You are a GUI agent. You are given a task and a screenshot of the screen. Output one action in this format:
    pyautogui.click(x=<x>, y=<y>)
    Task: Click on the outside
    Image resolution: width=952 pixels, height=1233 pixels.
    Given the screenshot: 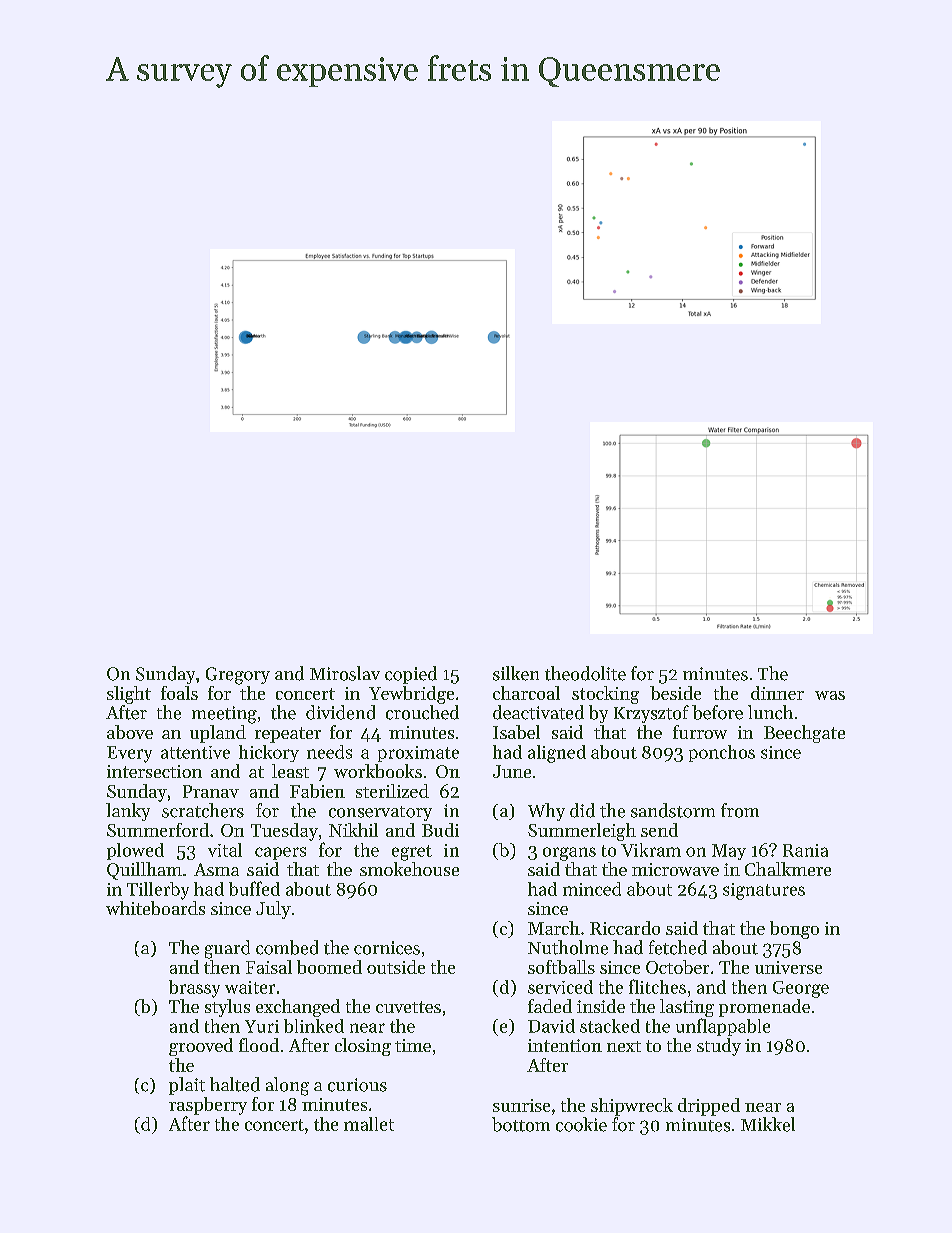 What is the action you would take?
    pyautogui.click(x=396, y=967)
